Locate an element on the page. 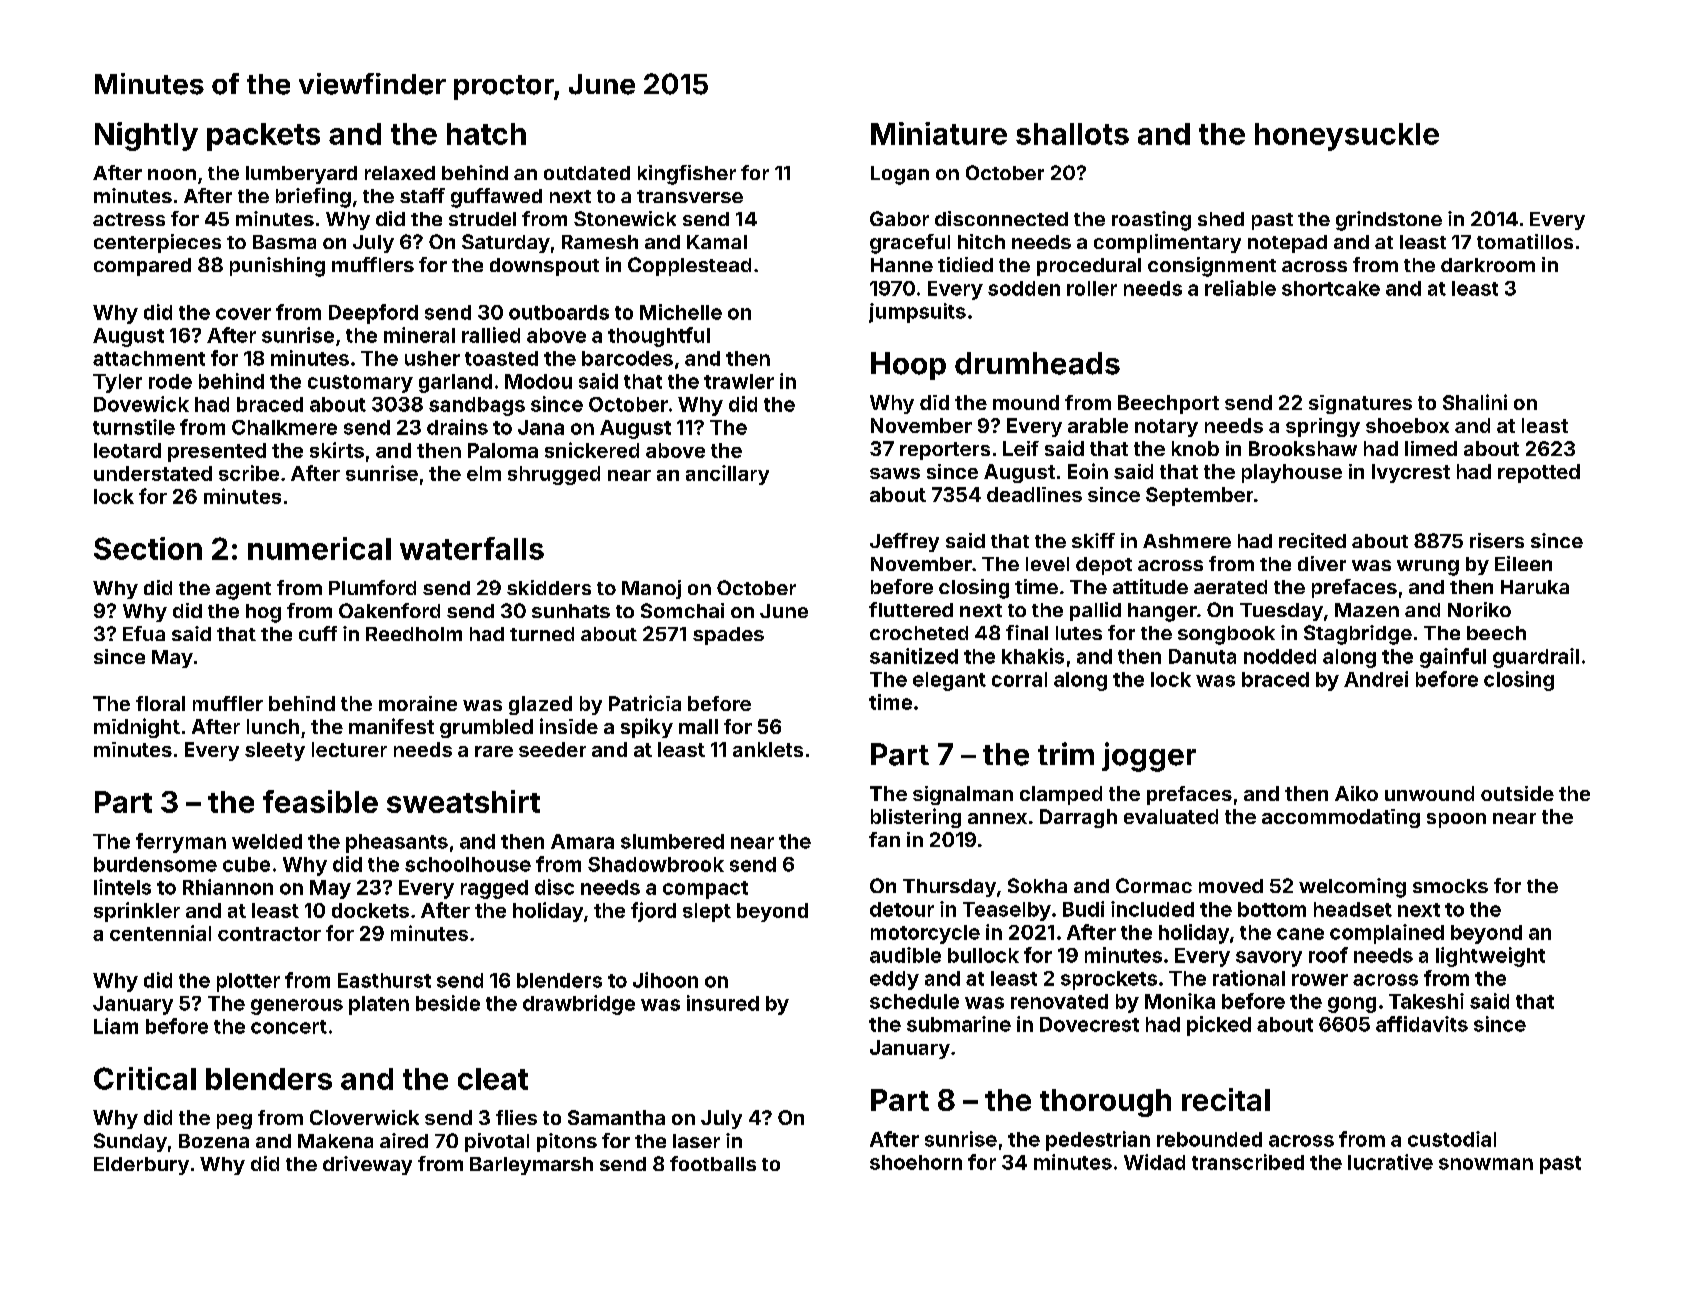 Image resolution: width=1684 pixels, height=1302 pixels. packets is located at coordinates (263, 137).
